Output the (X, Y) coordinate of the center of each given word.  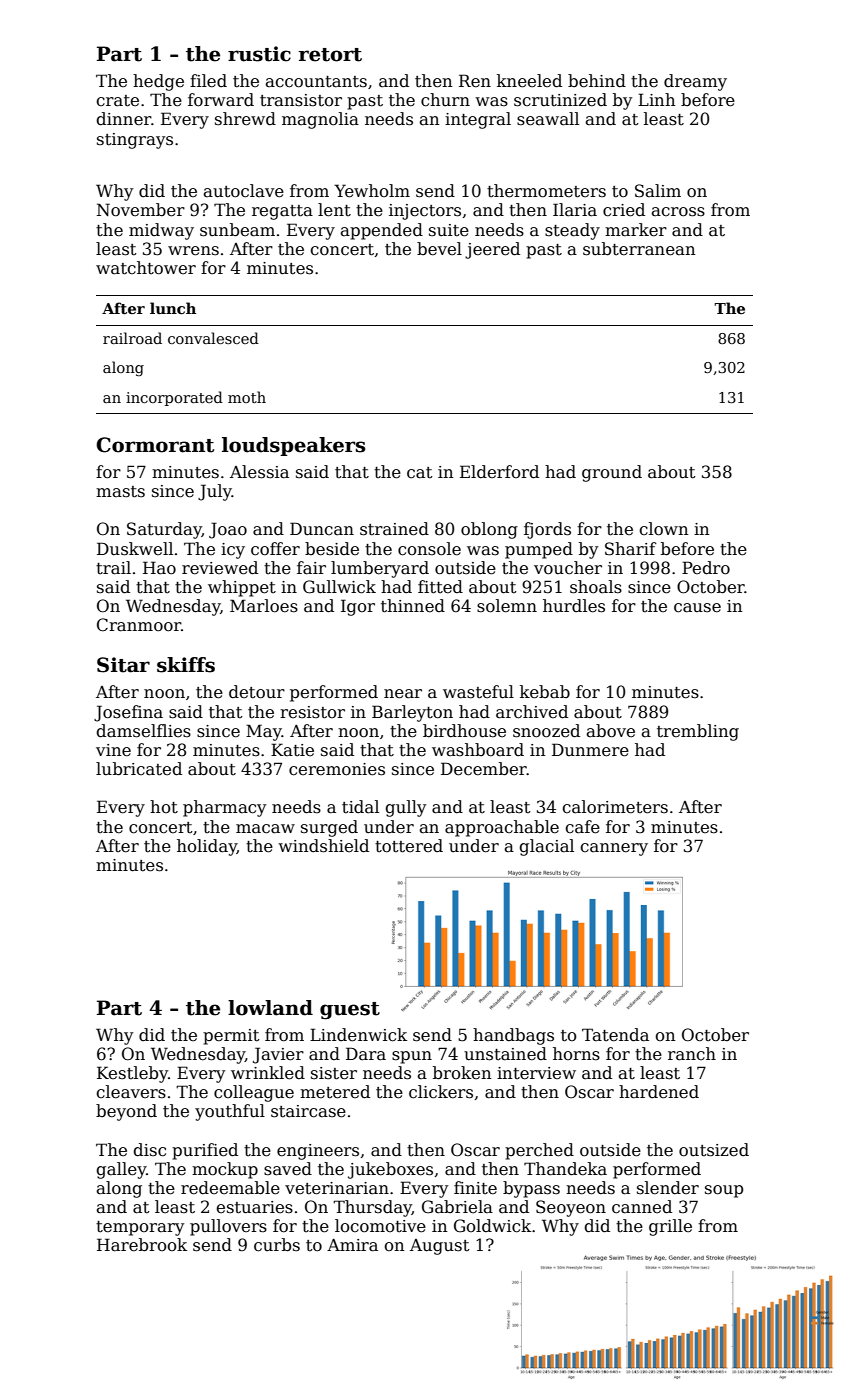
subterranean (639, 249)
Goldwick (492, 1226)
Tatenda (615, 1035)
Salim (658, 191)
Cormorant (155, 445)
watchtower (146, 268)
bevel (439, 249)
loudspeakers (293, 446)
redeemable (230, 1188)
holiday (207, 847)
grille (670, 1227)
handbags (513, 1036)
